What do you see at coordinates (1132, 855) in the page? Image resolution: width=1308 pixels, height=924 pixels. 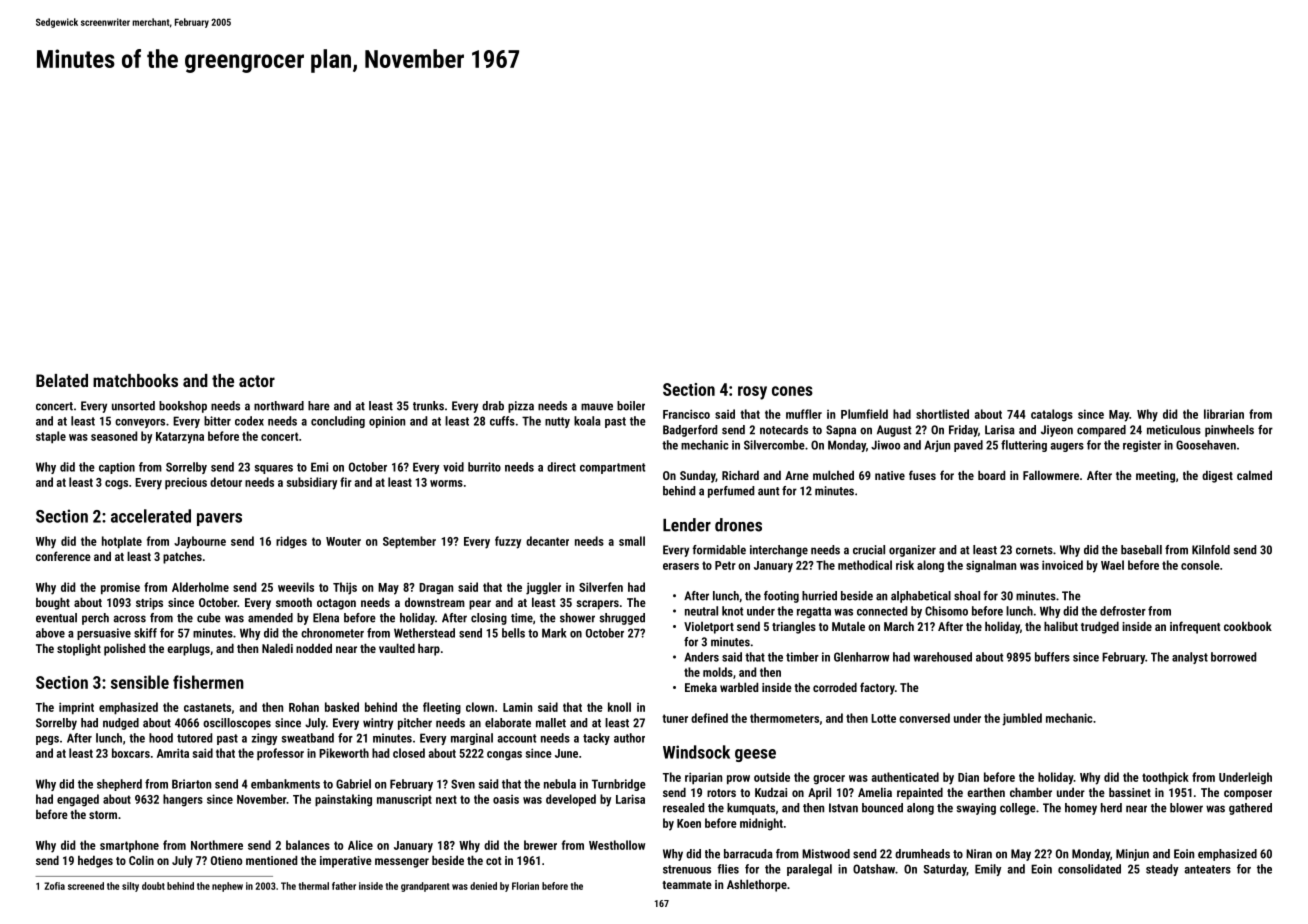 I see `Minjun` at bounding box center [1132, 855].
